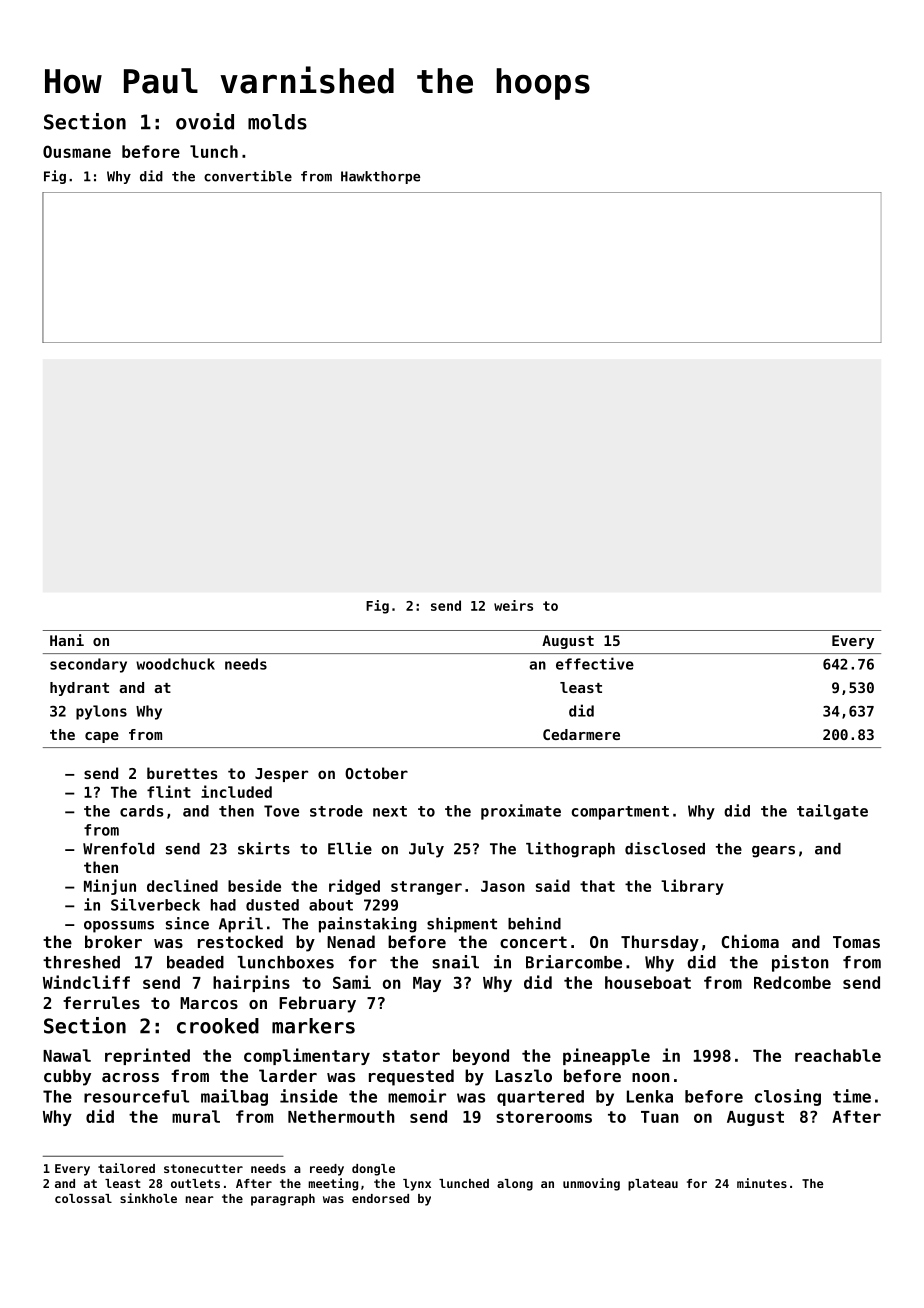  What do you see at coordinates (77, 151) in the image?
I see `Ousmane` at bounding box center [77, 151].
